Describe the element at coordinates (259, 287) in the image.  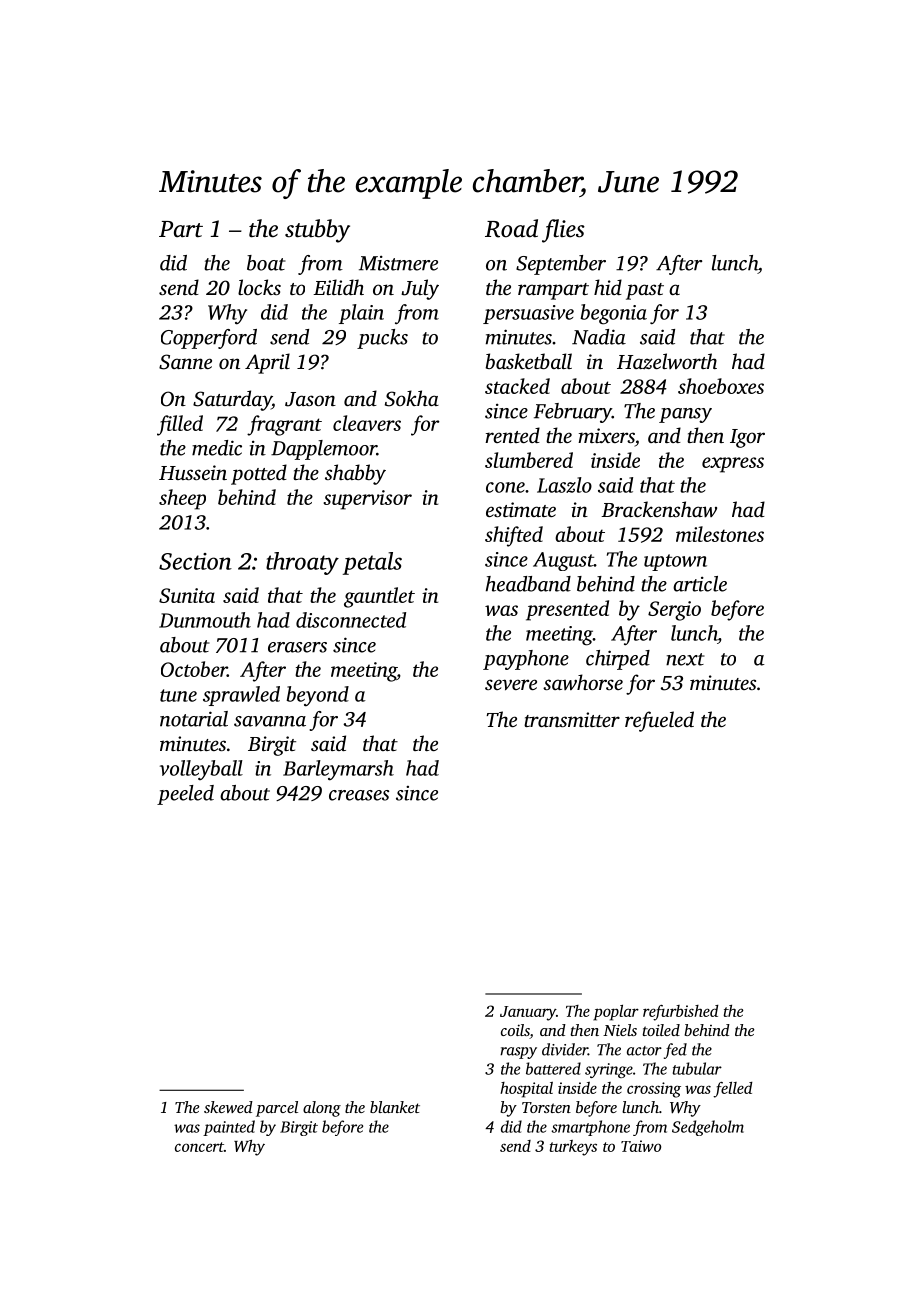
I see `locks` at that location.
